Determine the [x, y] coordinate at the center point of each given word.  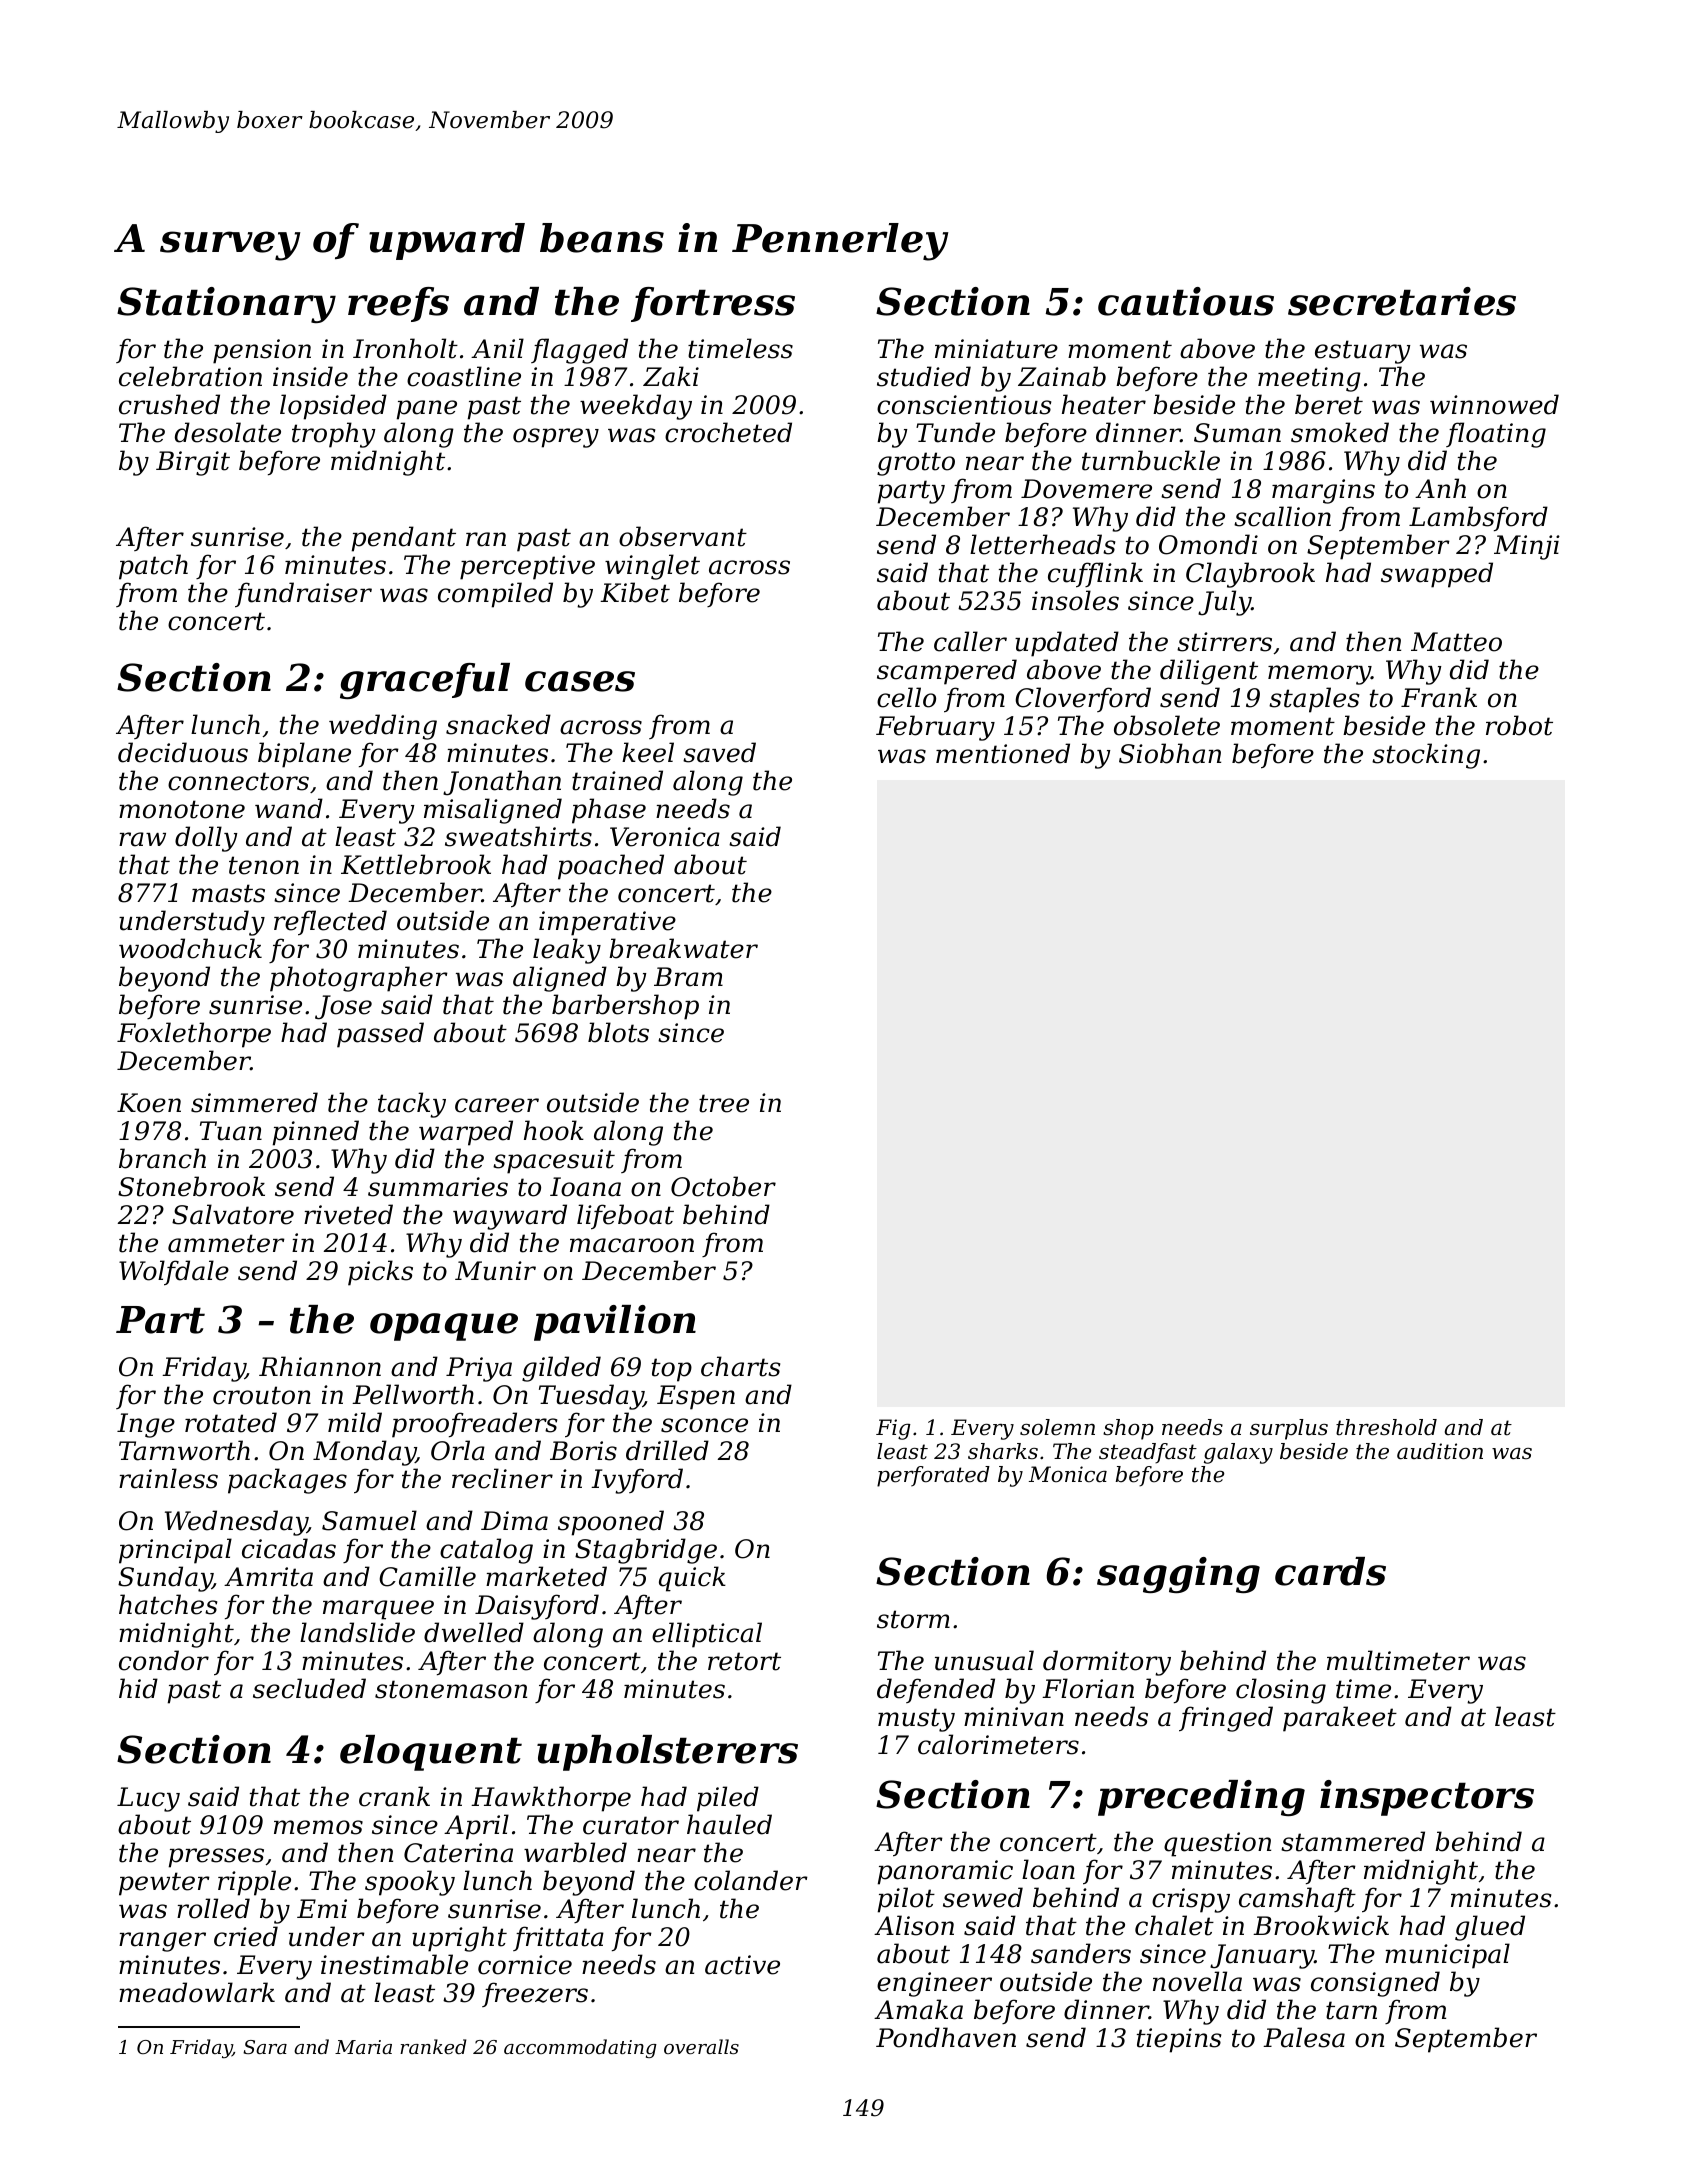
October [723, 1186]
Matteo [1456, 642]
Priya [479, 1369]
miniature [996, 349]
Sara [265, 2047]
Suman [1237, 433]
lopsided [333, 407]
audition [1440, 1451]
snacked [498, 724]
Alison [914, 1925]
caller [970, 641]
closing [1281, 1691]
